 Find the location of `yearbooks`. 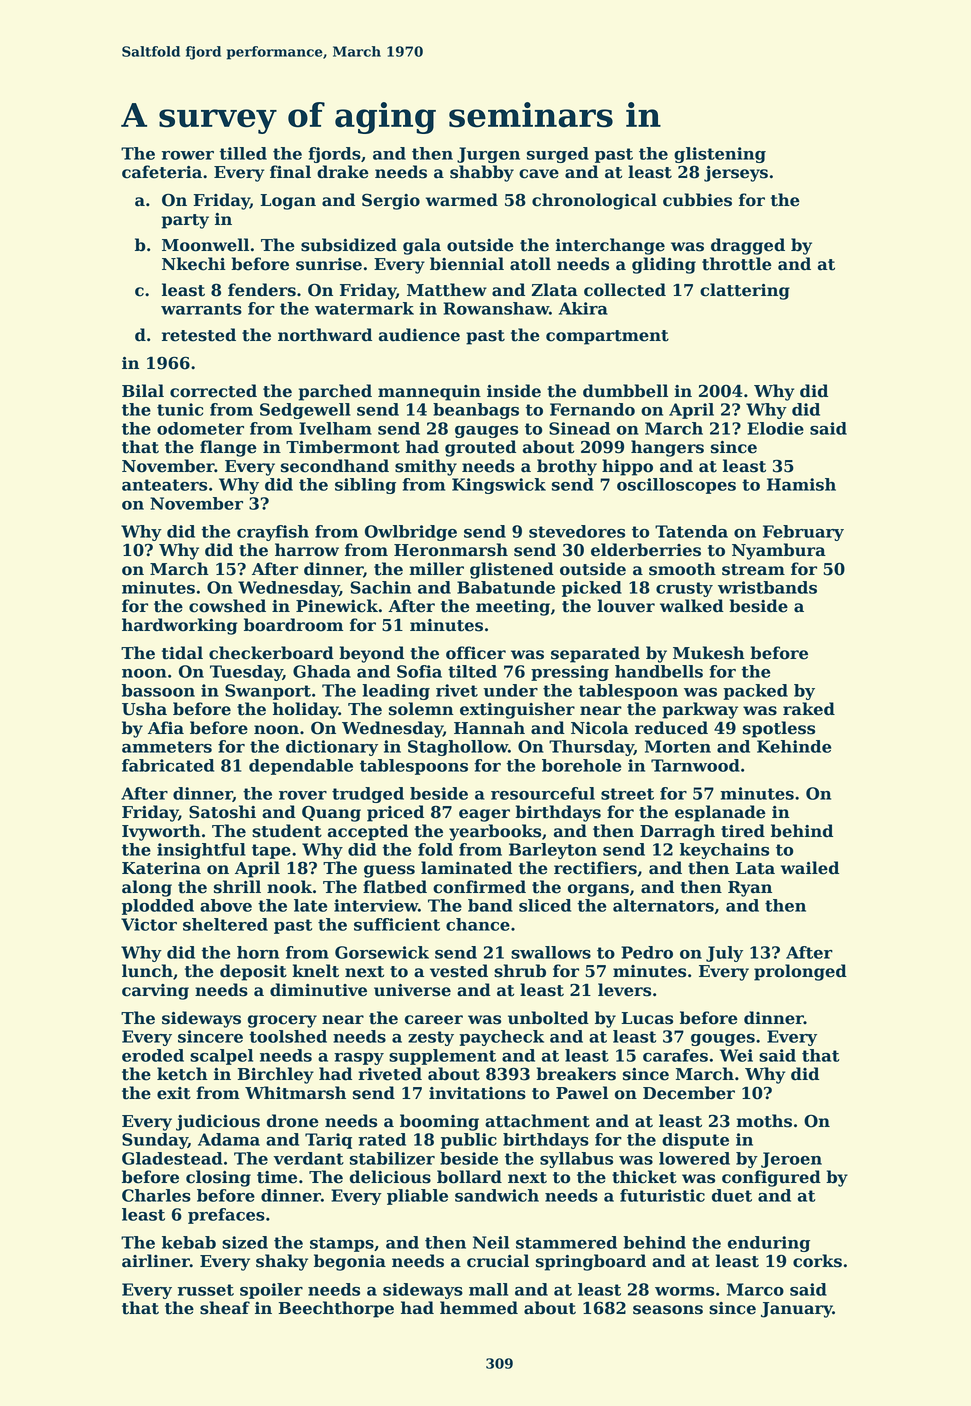

yearbooks is located at coordinates (495, 832).
